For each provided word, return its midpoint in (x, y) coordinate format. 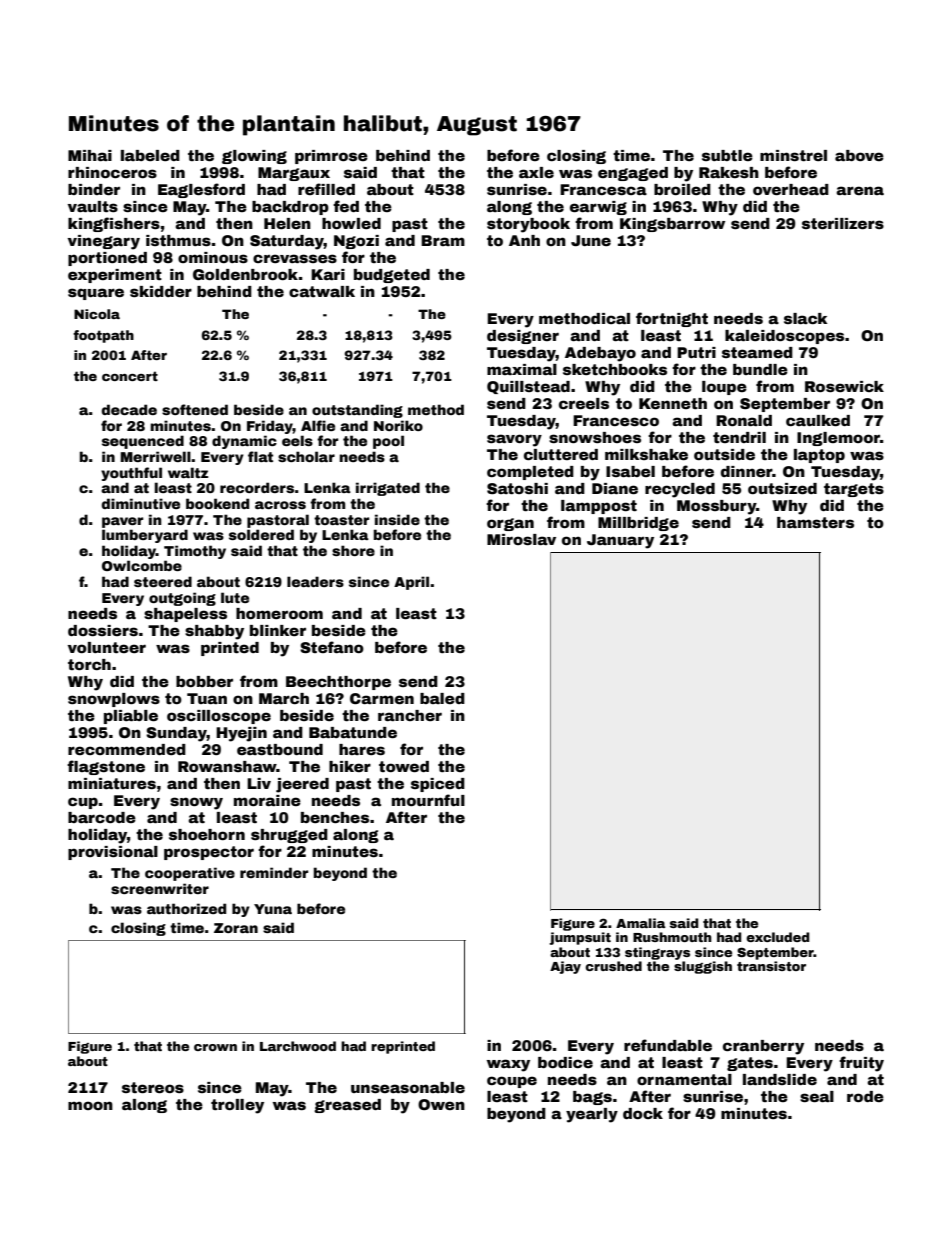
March (284, 698)
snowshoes (595, 437)
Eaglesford (201, 190)
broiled (682, 189)
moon (90, 1105)
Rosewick (844, 386)
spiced (438, 785)
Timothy (195, 552)
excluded (777, 937)
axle (536, 172)
